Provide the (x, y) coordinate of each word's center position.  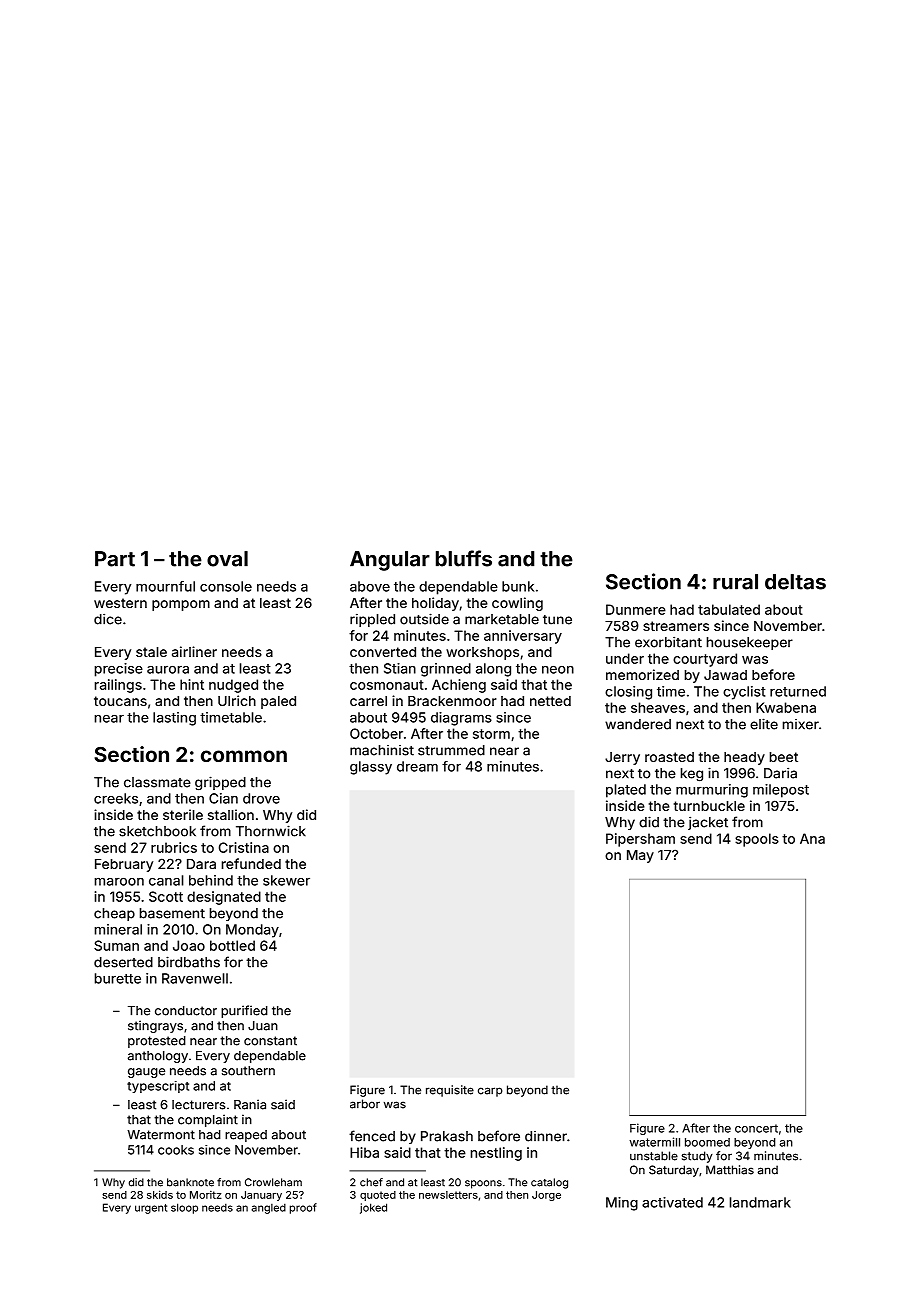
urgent (151, 1209)
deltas (795, 582)
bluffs (464, 558)
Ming (622, 1204)
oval (227, 559)
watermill (654, 1142)
